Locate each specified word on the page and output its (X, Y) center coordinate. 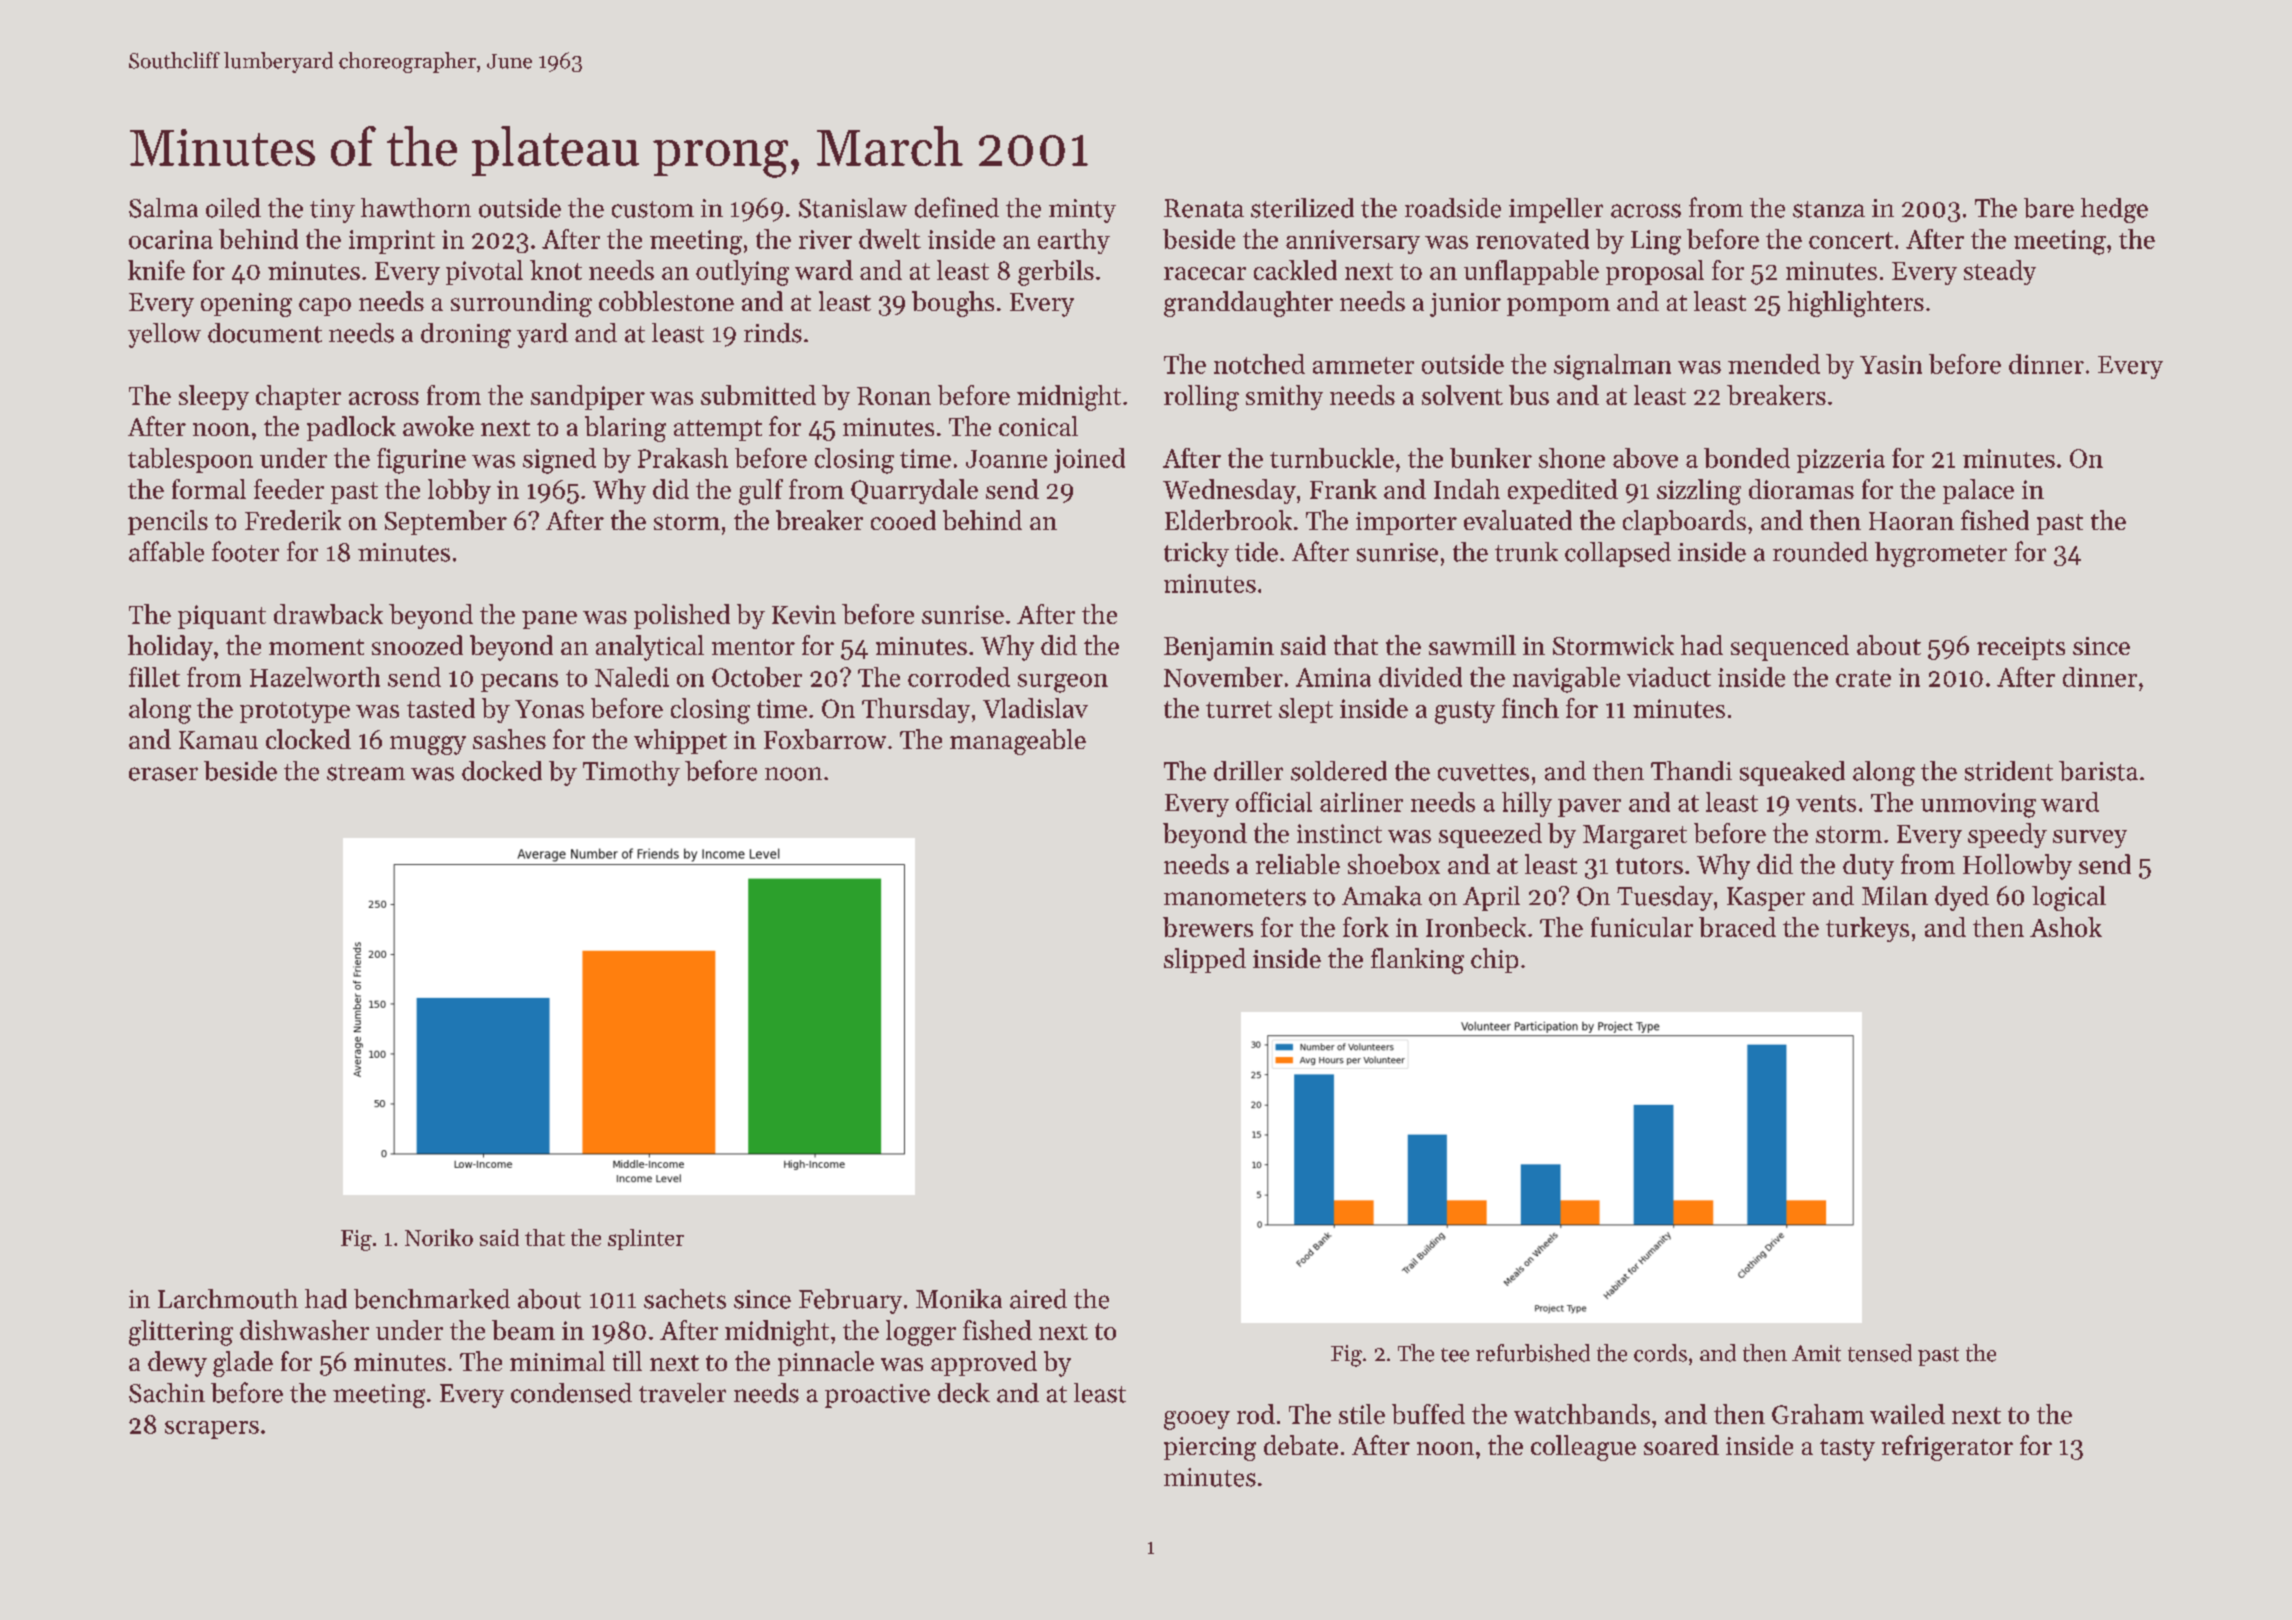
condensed (571, 1393)
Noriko (439, 1237)
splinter (646, 1239)
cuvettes (1483, 772)
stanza (1829, 209)
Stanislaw (853, 208)
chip (1494, 960)
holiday (170, 648)
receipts (2021, 648)
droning (466, 335)
